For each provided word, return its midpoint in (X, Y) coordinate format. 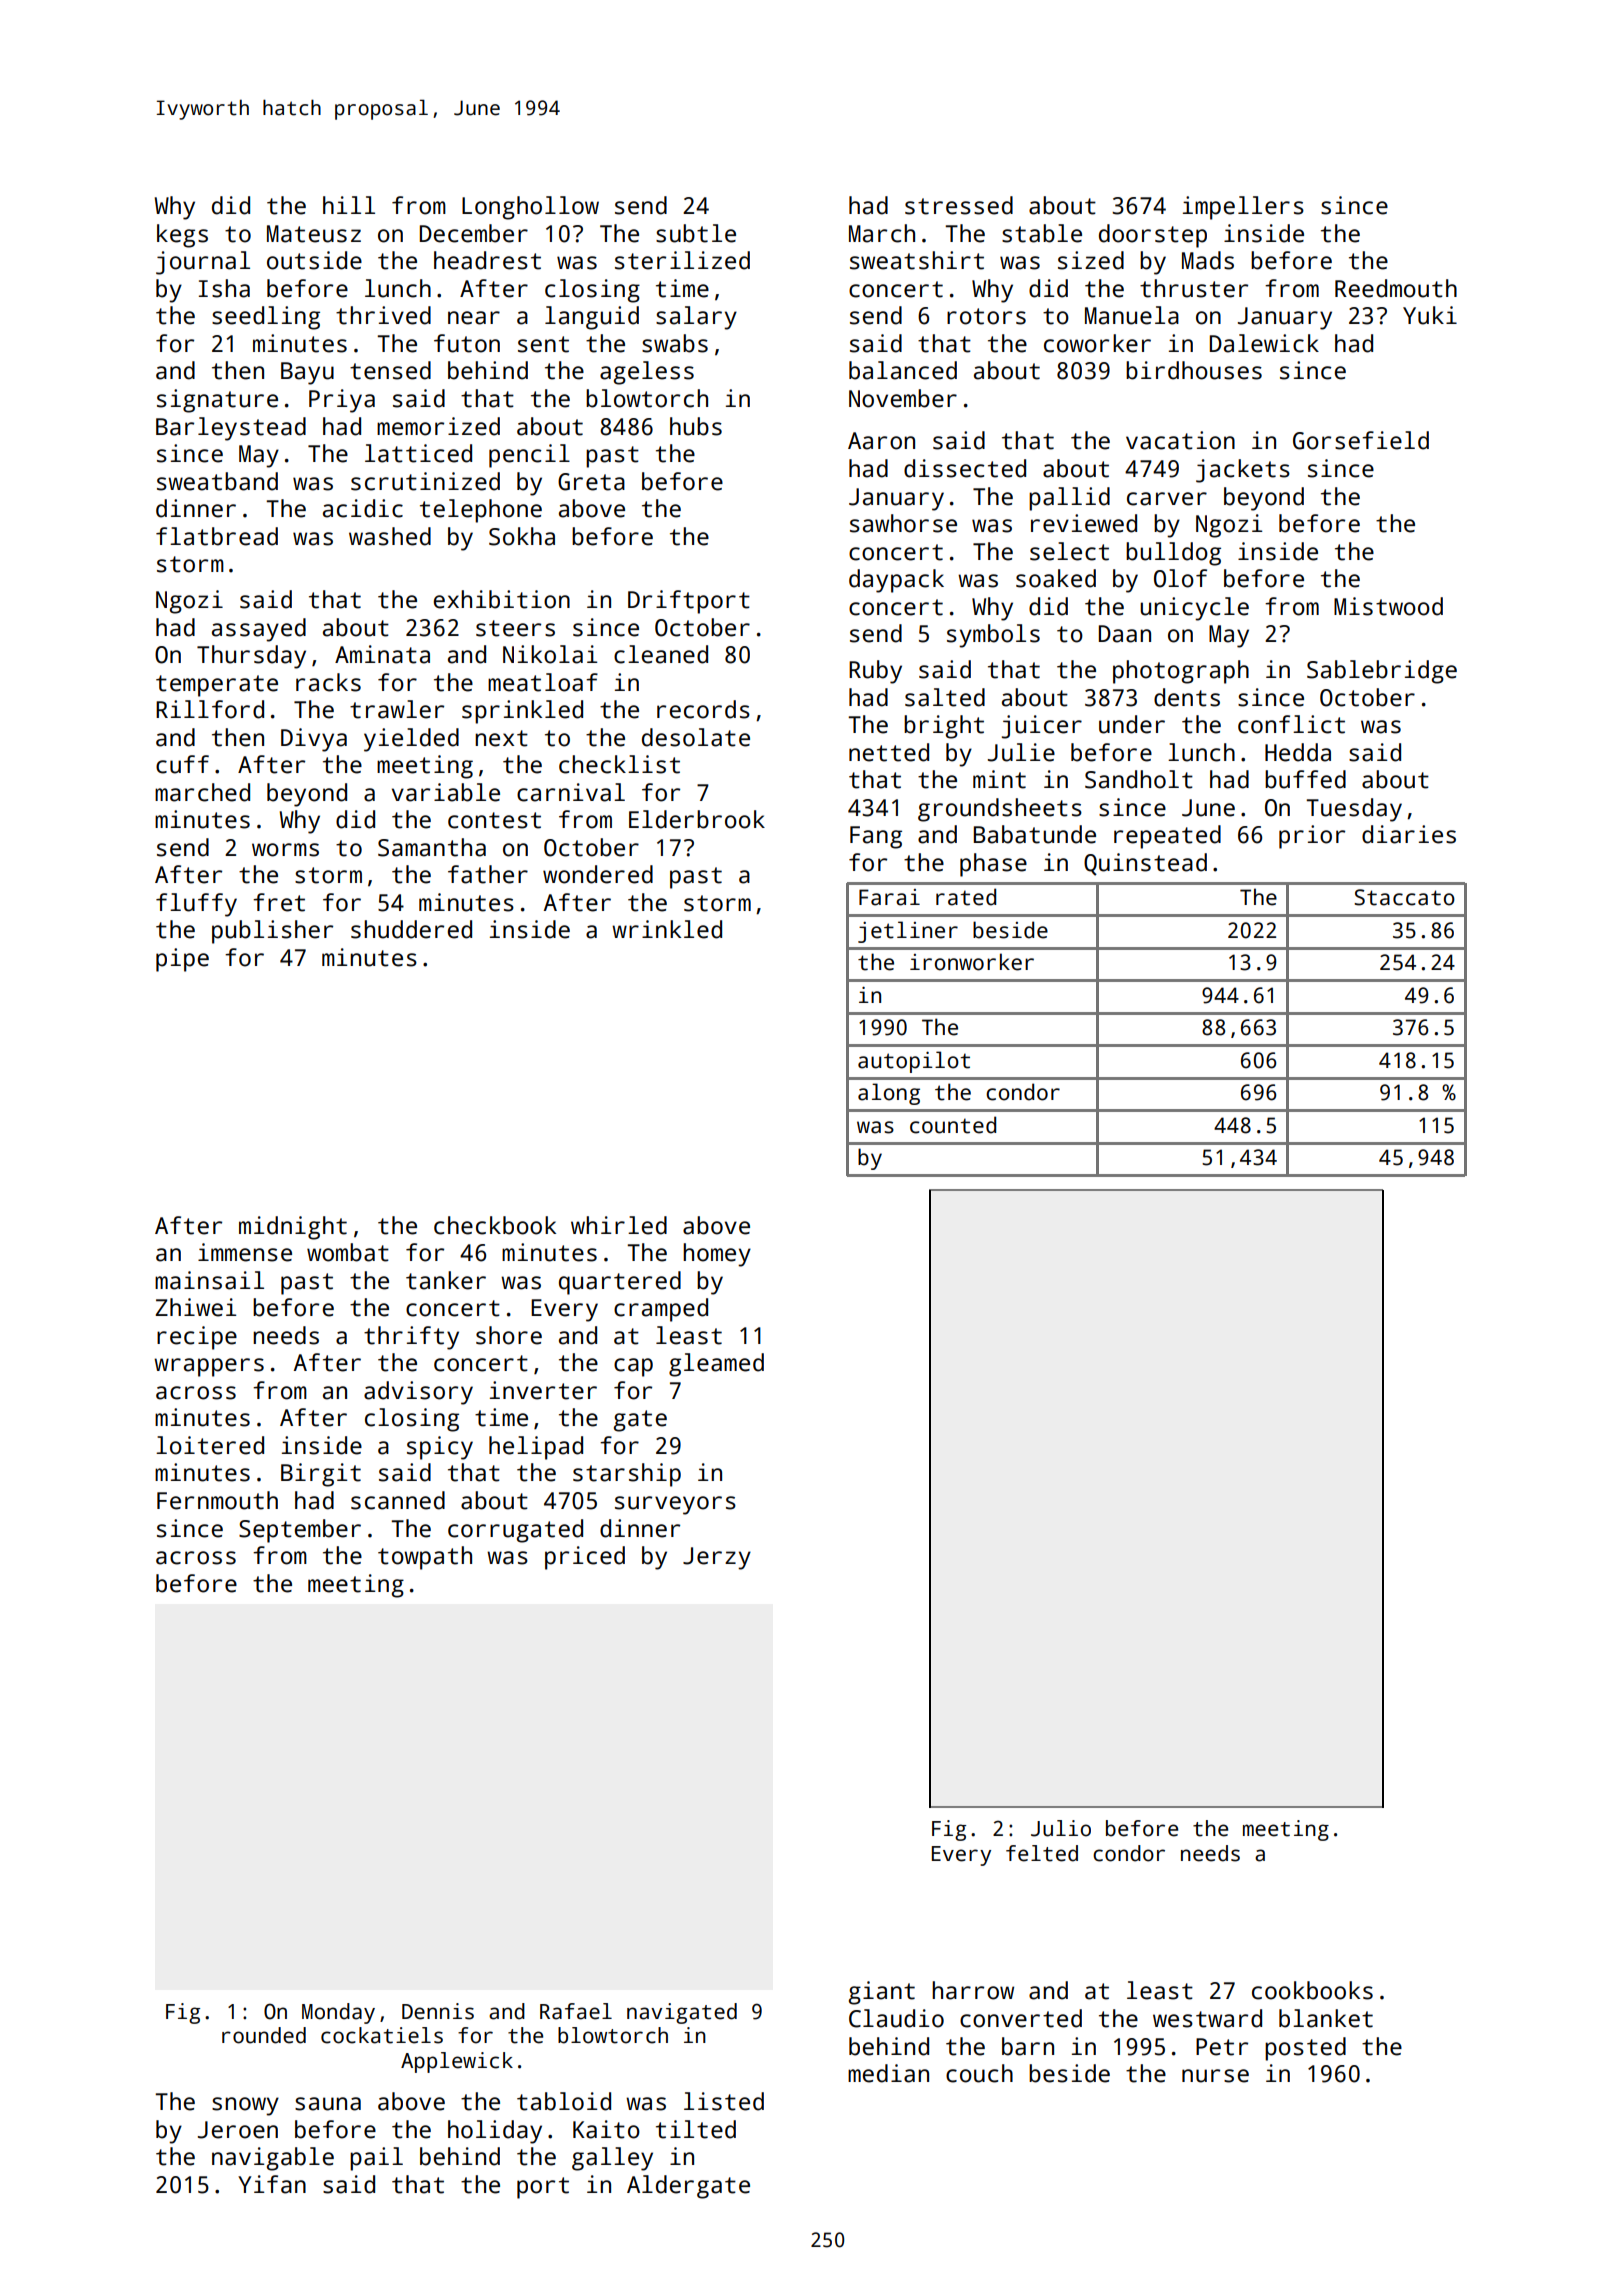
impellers (1243, 208)
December (474, 233)
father (488, 874)
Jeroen (238, 2130)
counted (953, 1125)
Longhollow (530, 208)
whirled (619, 1225)
